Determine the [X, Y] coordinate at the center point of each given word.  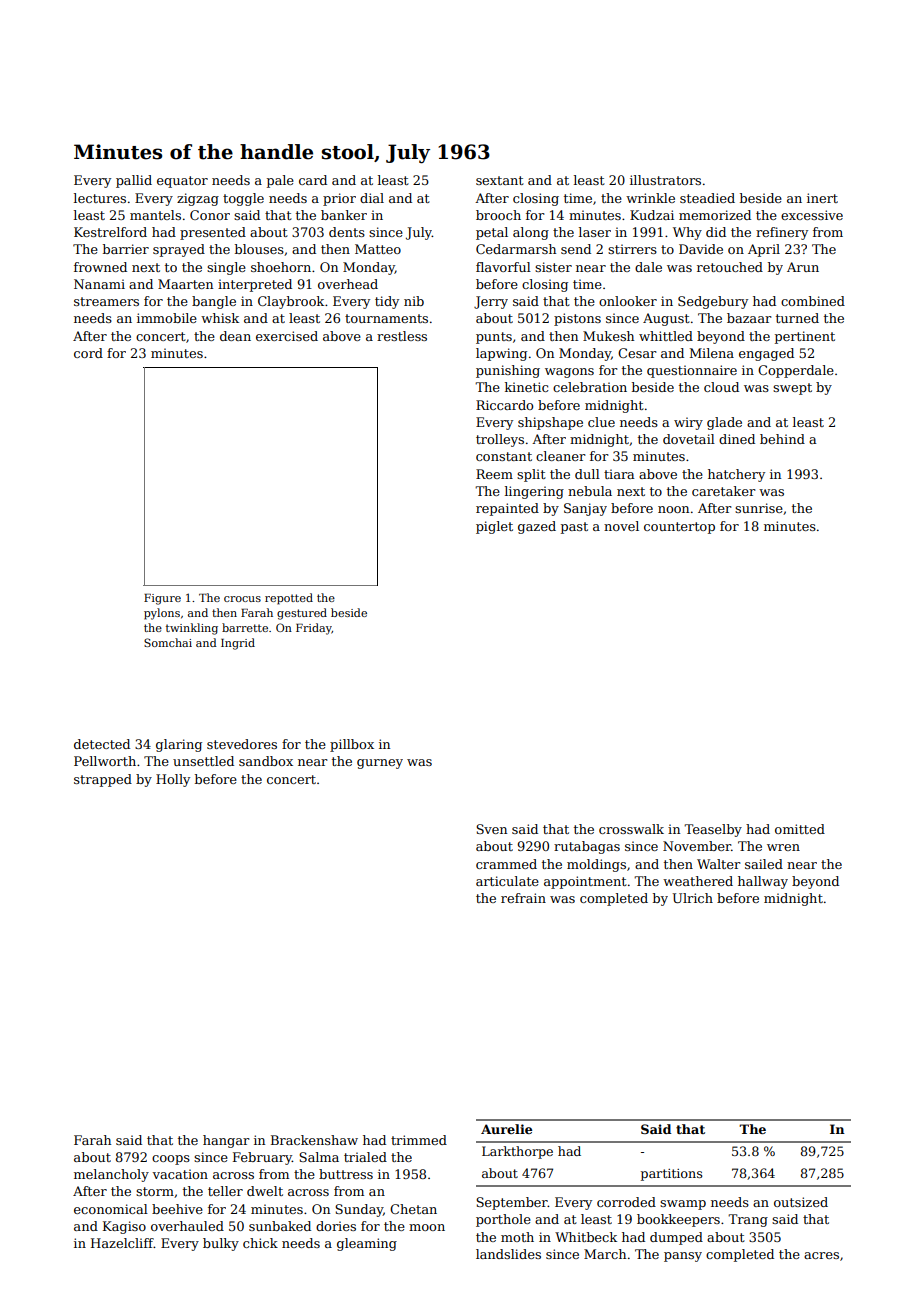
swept [792, 389]
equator [182, 182]
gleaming [367, 1244]
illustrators [665, 180]
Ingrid [238, 644]
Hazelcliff [122, 1243]
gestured [302, 614]
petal [492, 233]
